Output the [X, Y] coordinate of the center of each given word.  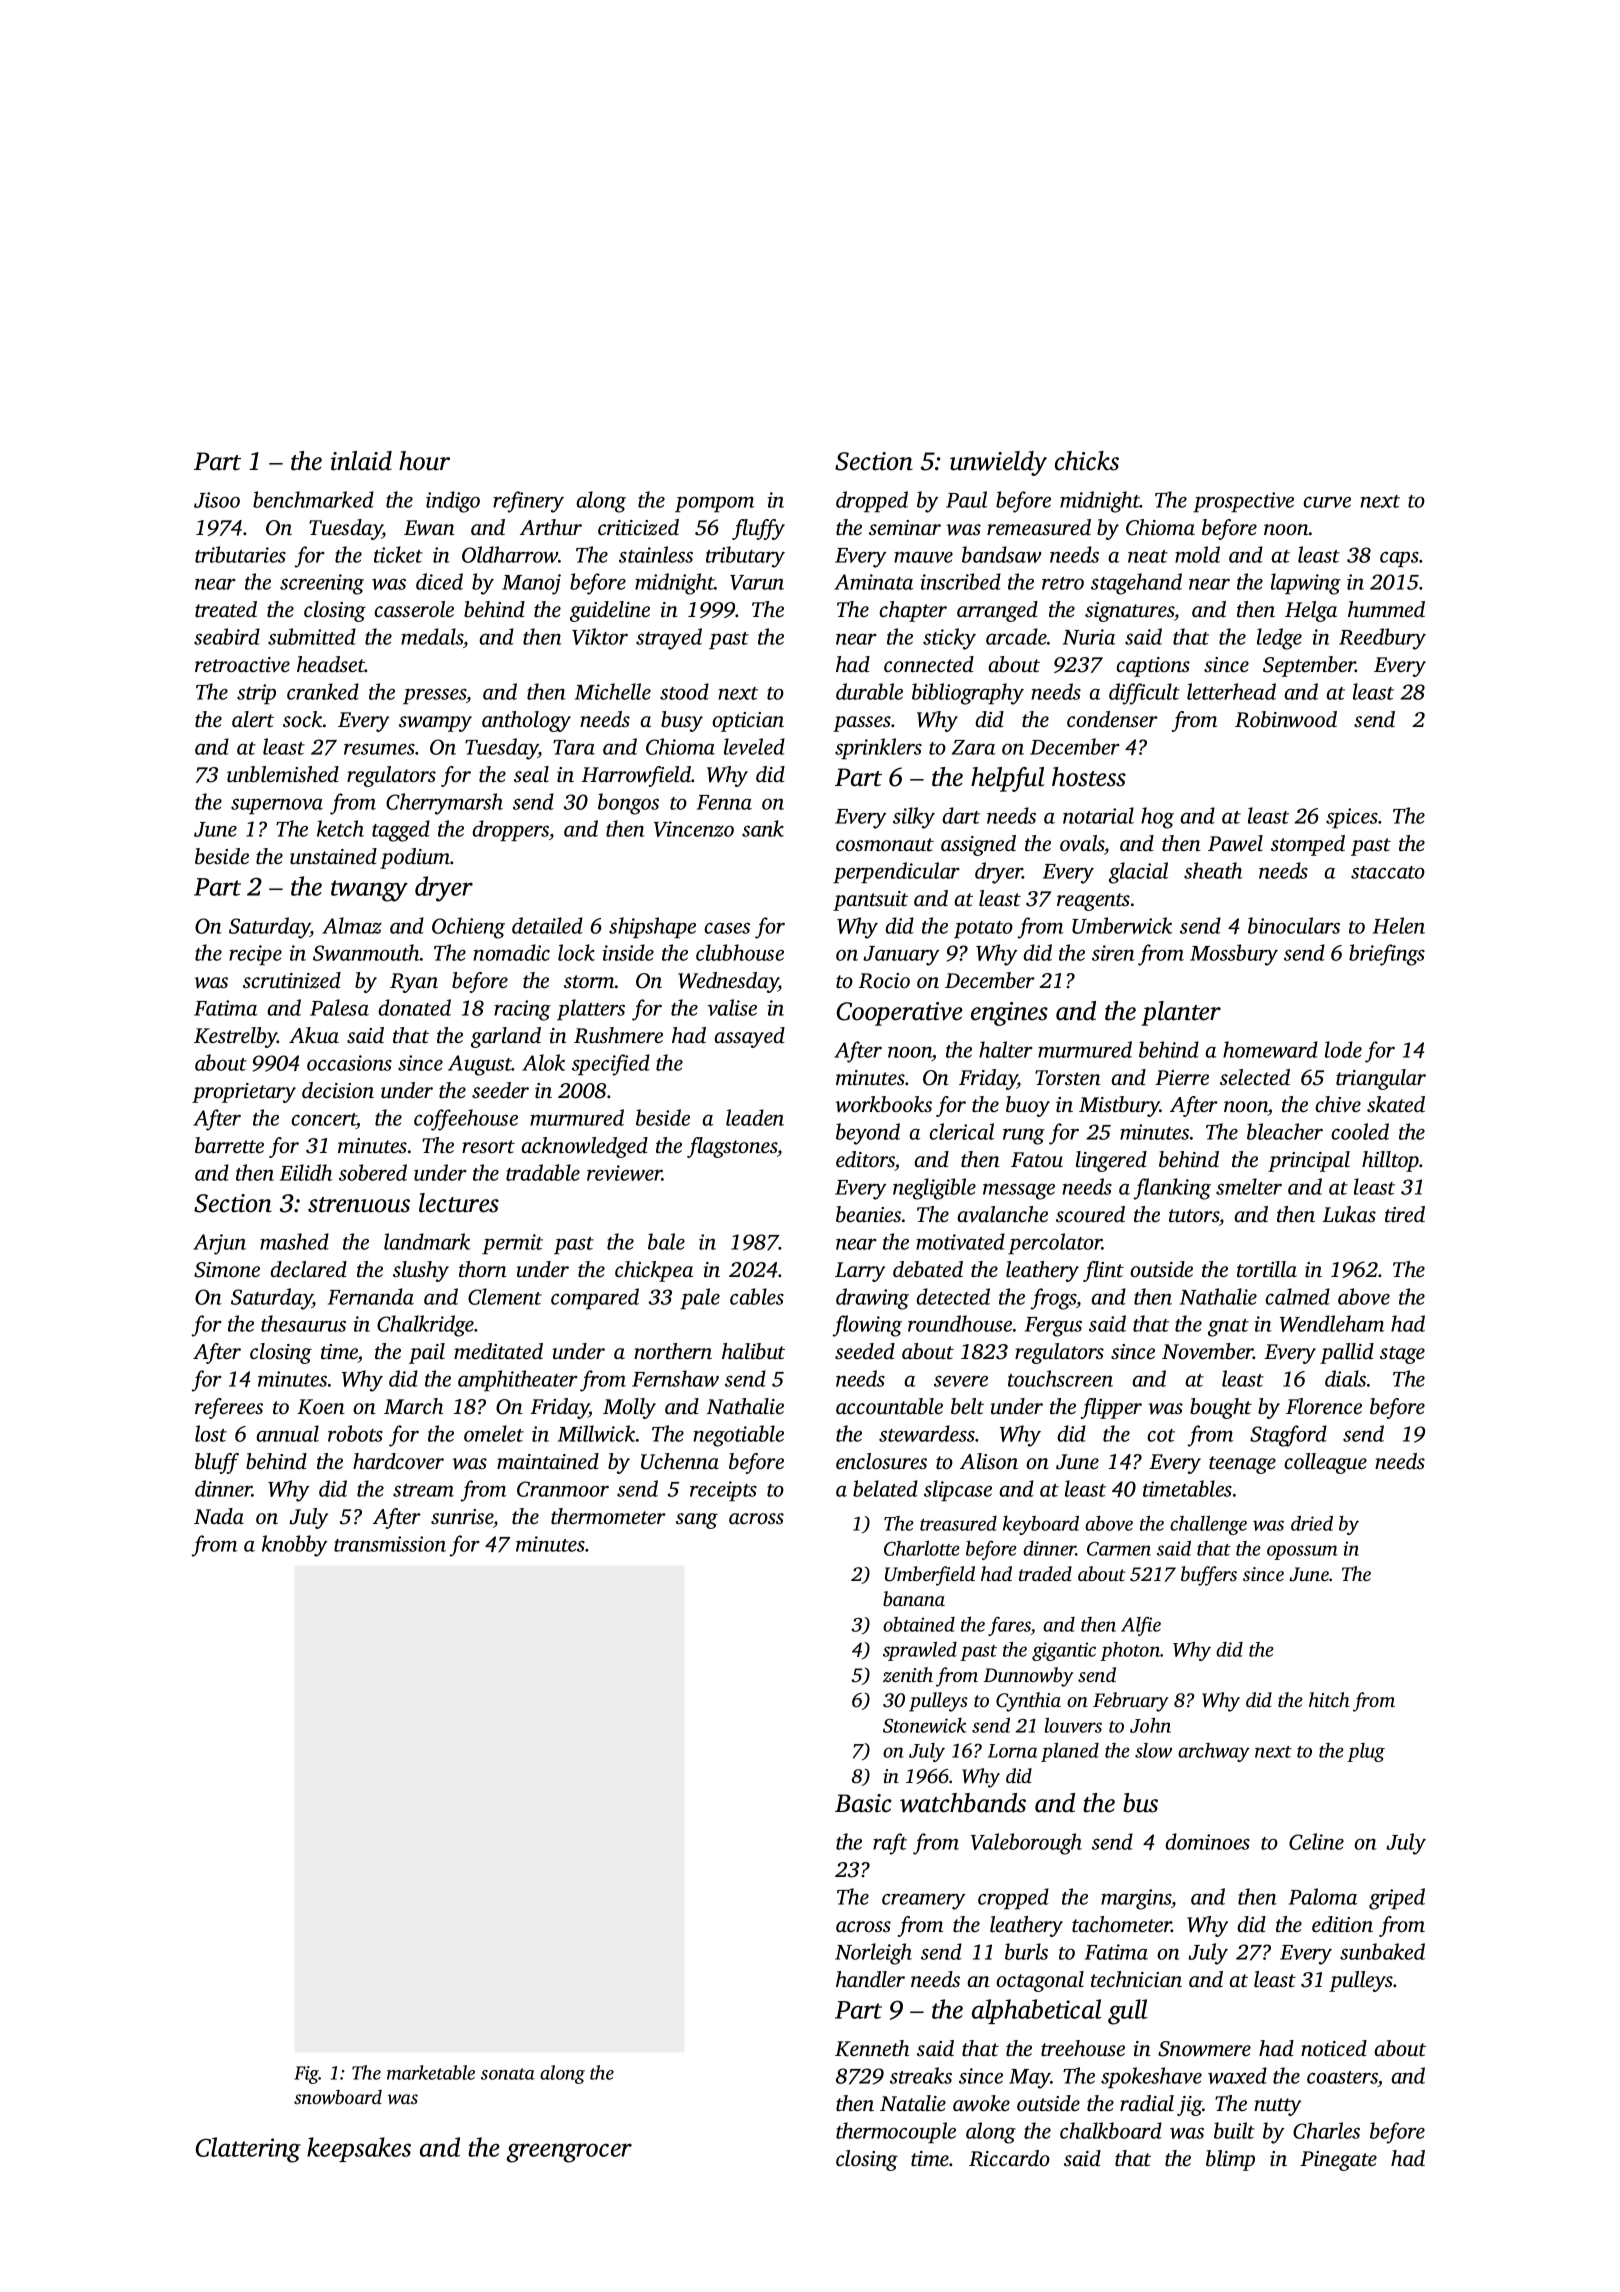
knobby [295, 1546]
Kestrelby [236, 1037]
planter [1181, 1013]
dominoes [1207, 1841]
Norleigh [873, 1954]
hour [424, 461]
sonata [508, 2074]
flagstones [732, 1147]
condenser [1112, 719]
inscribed [960, 581]
